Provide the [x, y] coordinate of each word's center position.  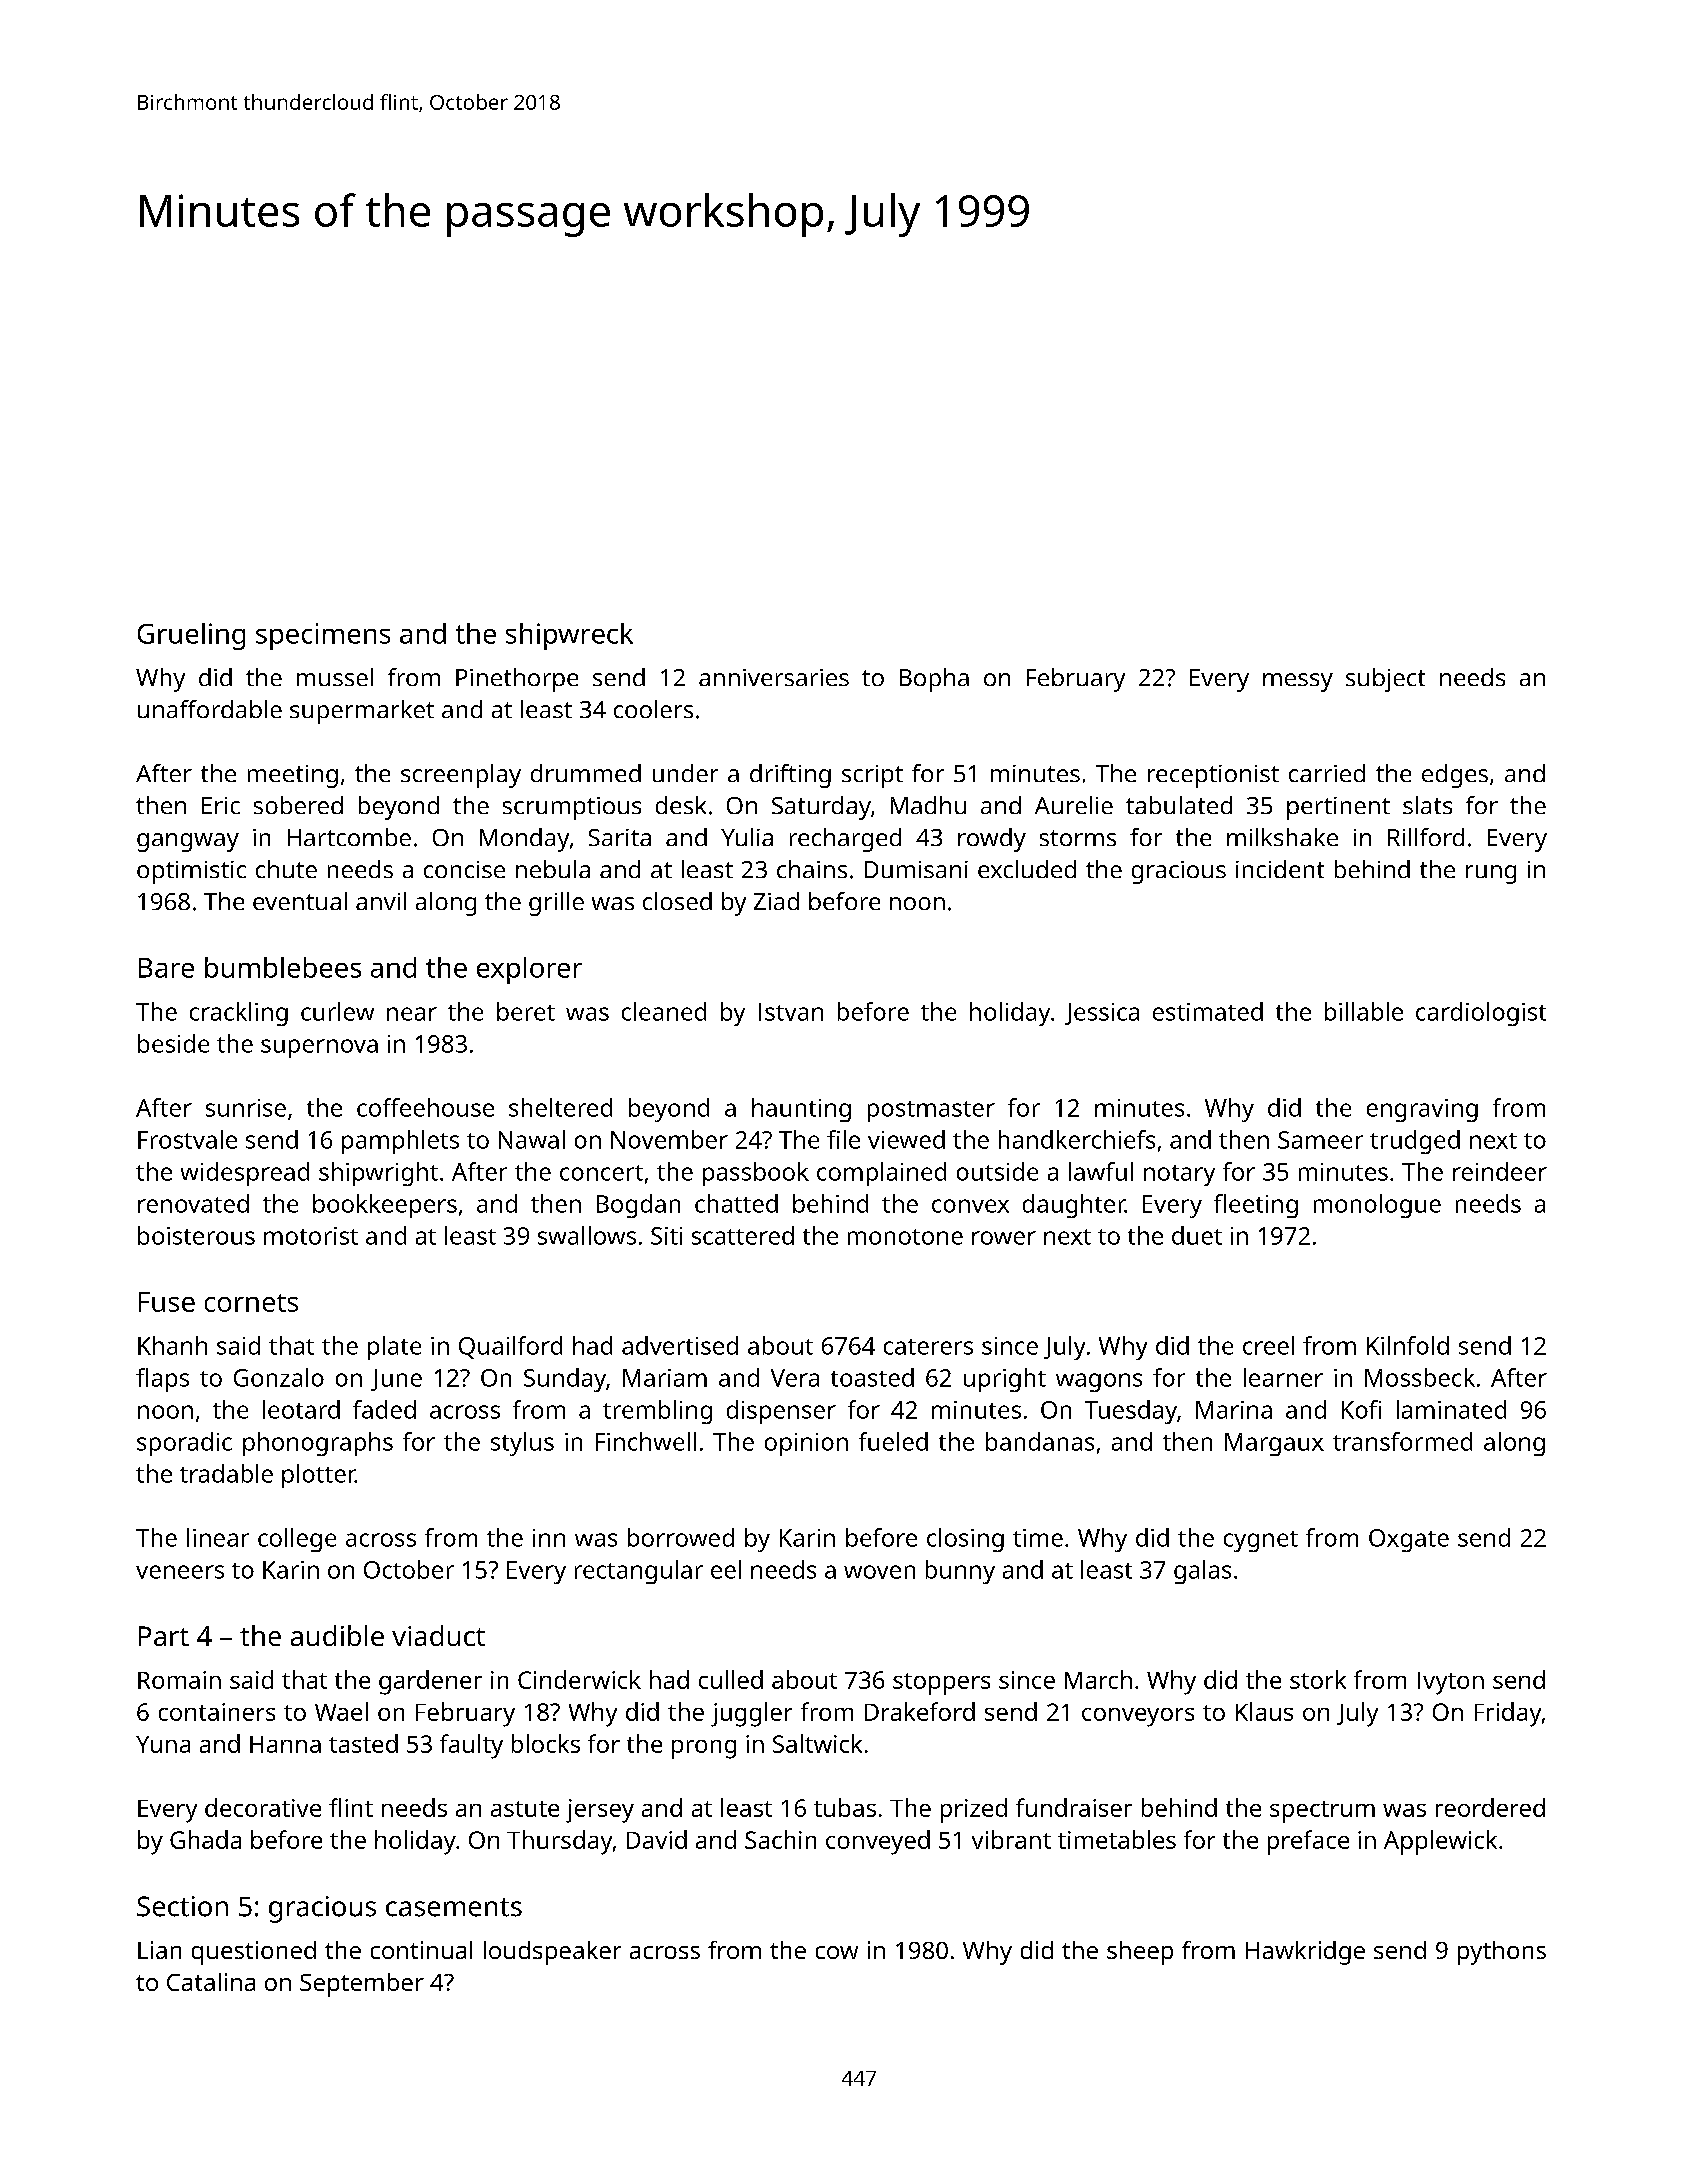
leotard [301, 1409]
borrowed [681, 1537]
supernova [319, 1048]
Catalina [211, 1982]
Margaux [1274, 1444]
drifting [790, 776]
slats [1427, 805]
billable [1364, 1011]
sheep [1140, 1953]
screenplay [461, 776]
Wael [341, 1711]
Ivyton [1451, 1683]
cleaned [664, 1011]
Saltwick [817, 1743]
